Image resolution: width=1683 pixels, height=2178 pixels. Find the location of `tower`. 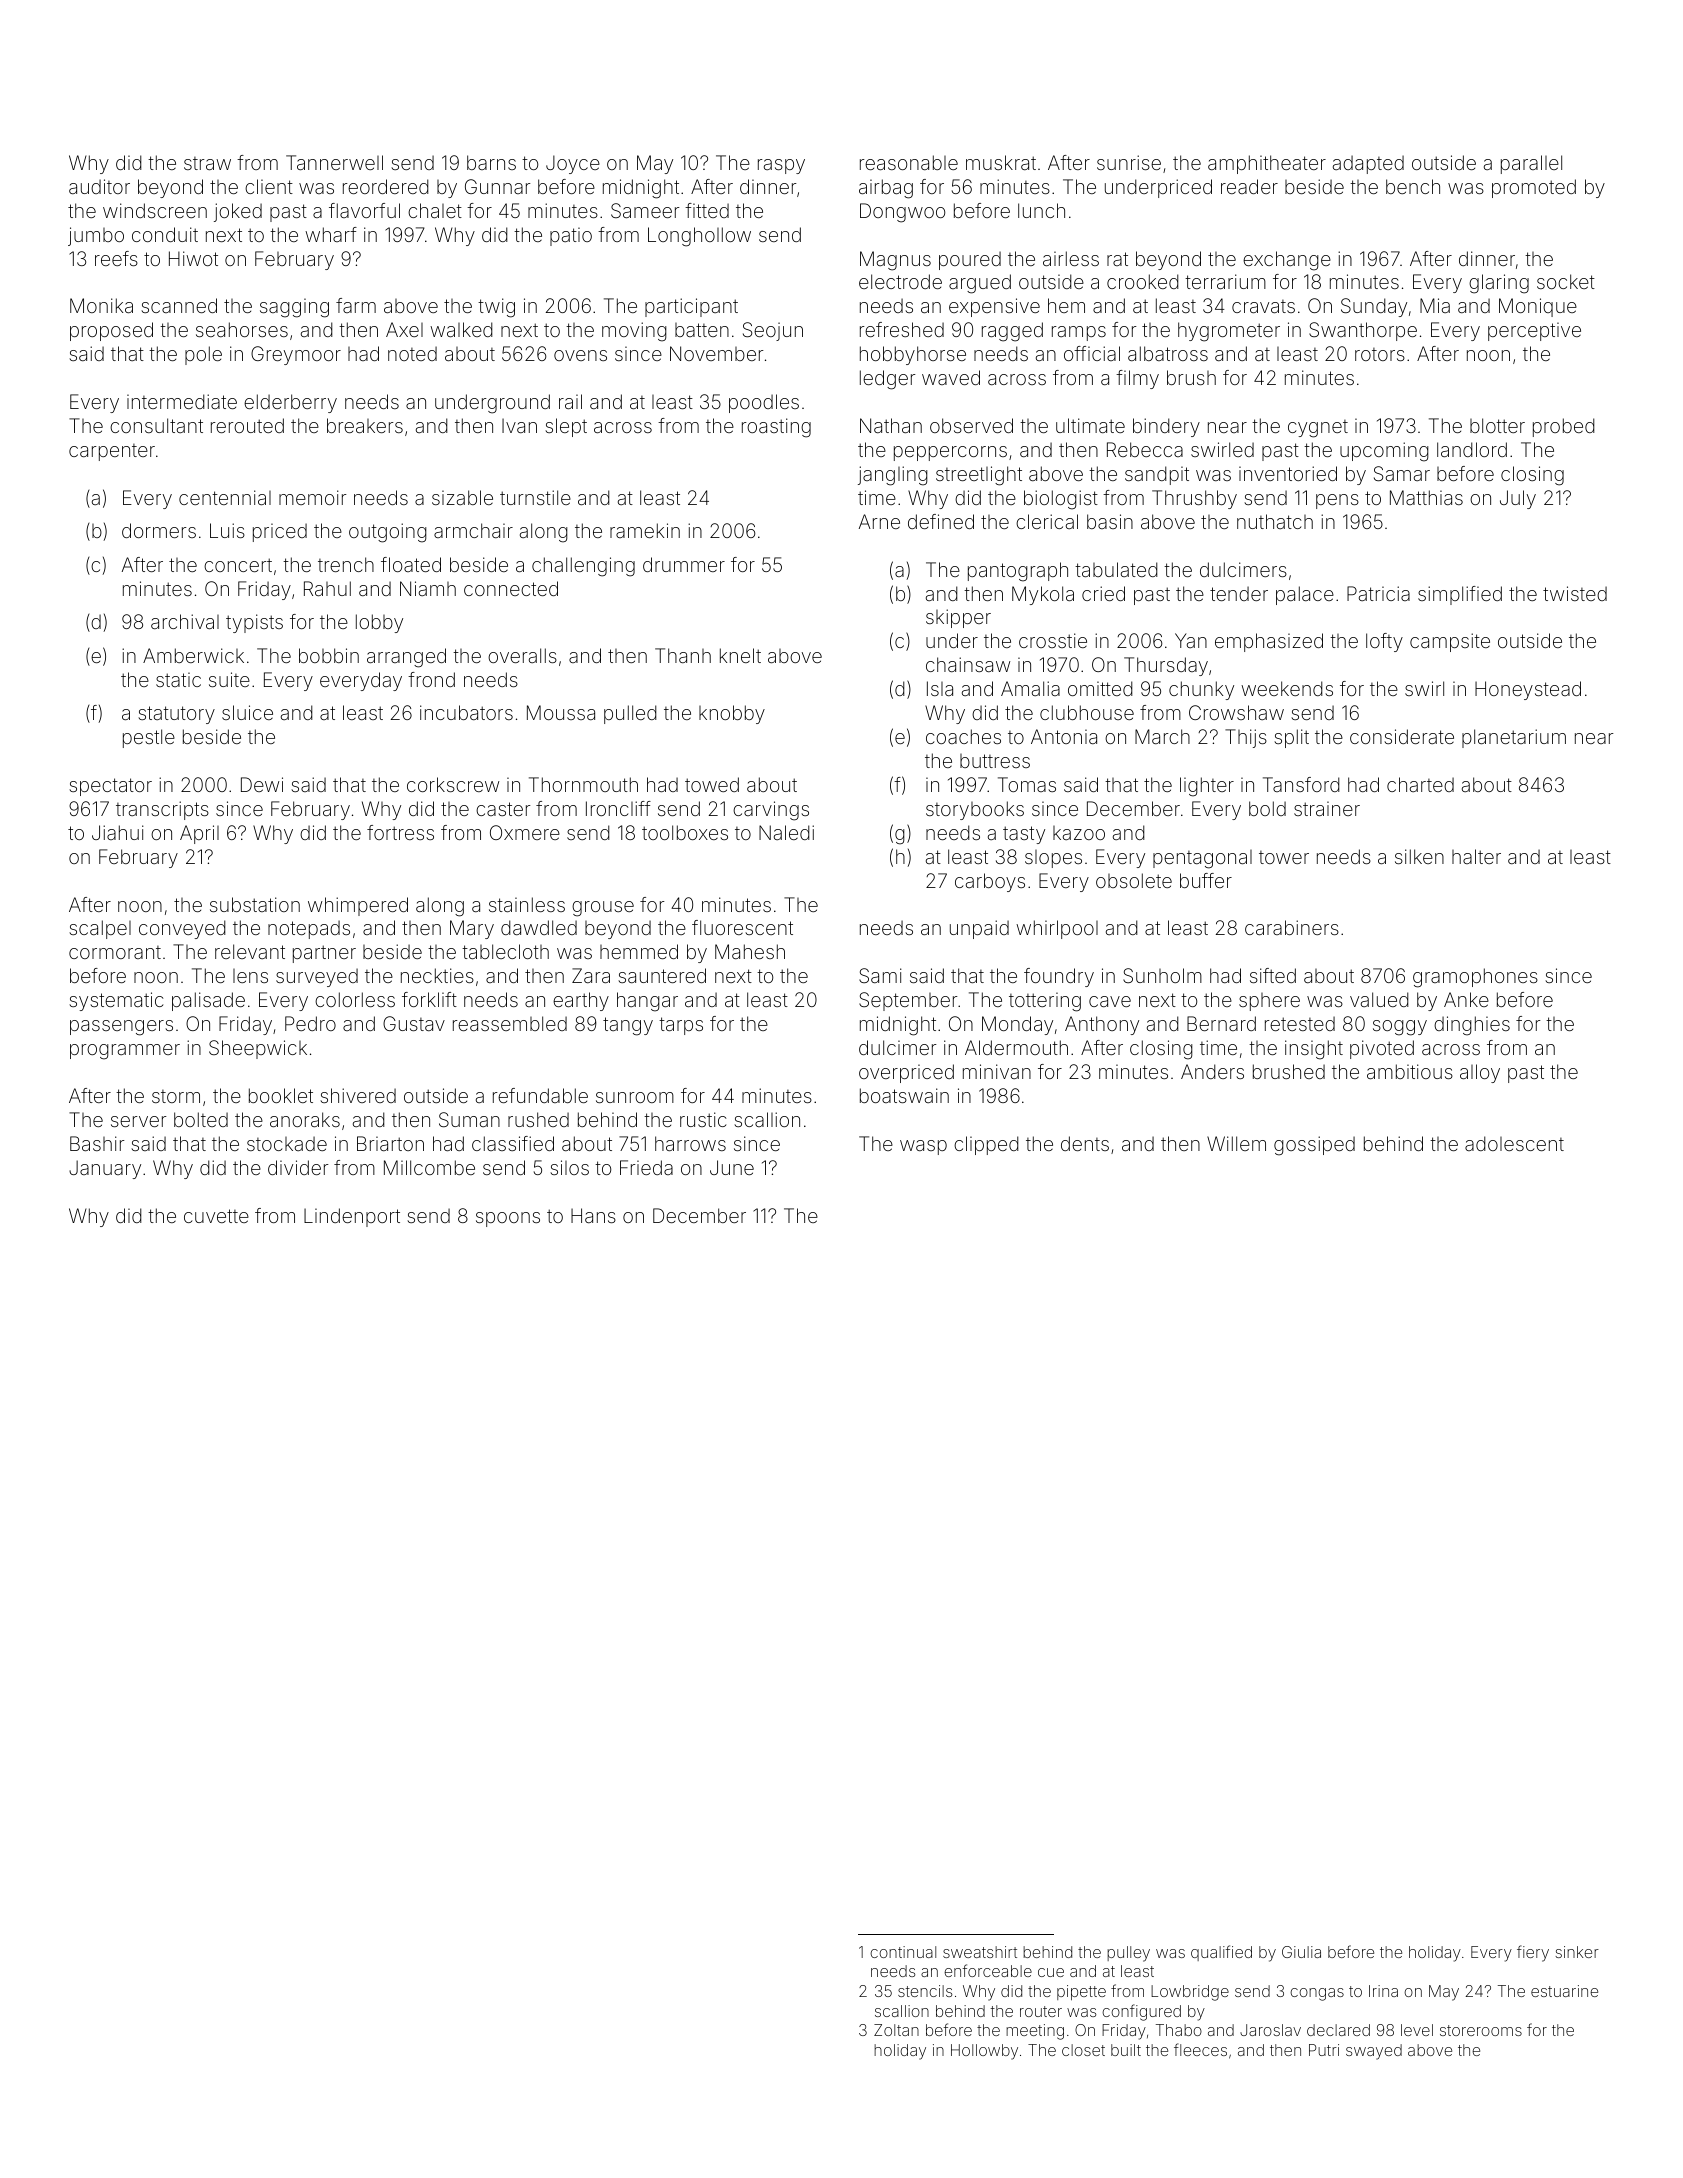

tower is located at coordinates (1284, 857).
